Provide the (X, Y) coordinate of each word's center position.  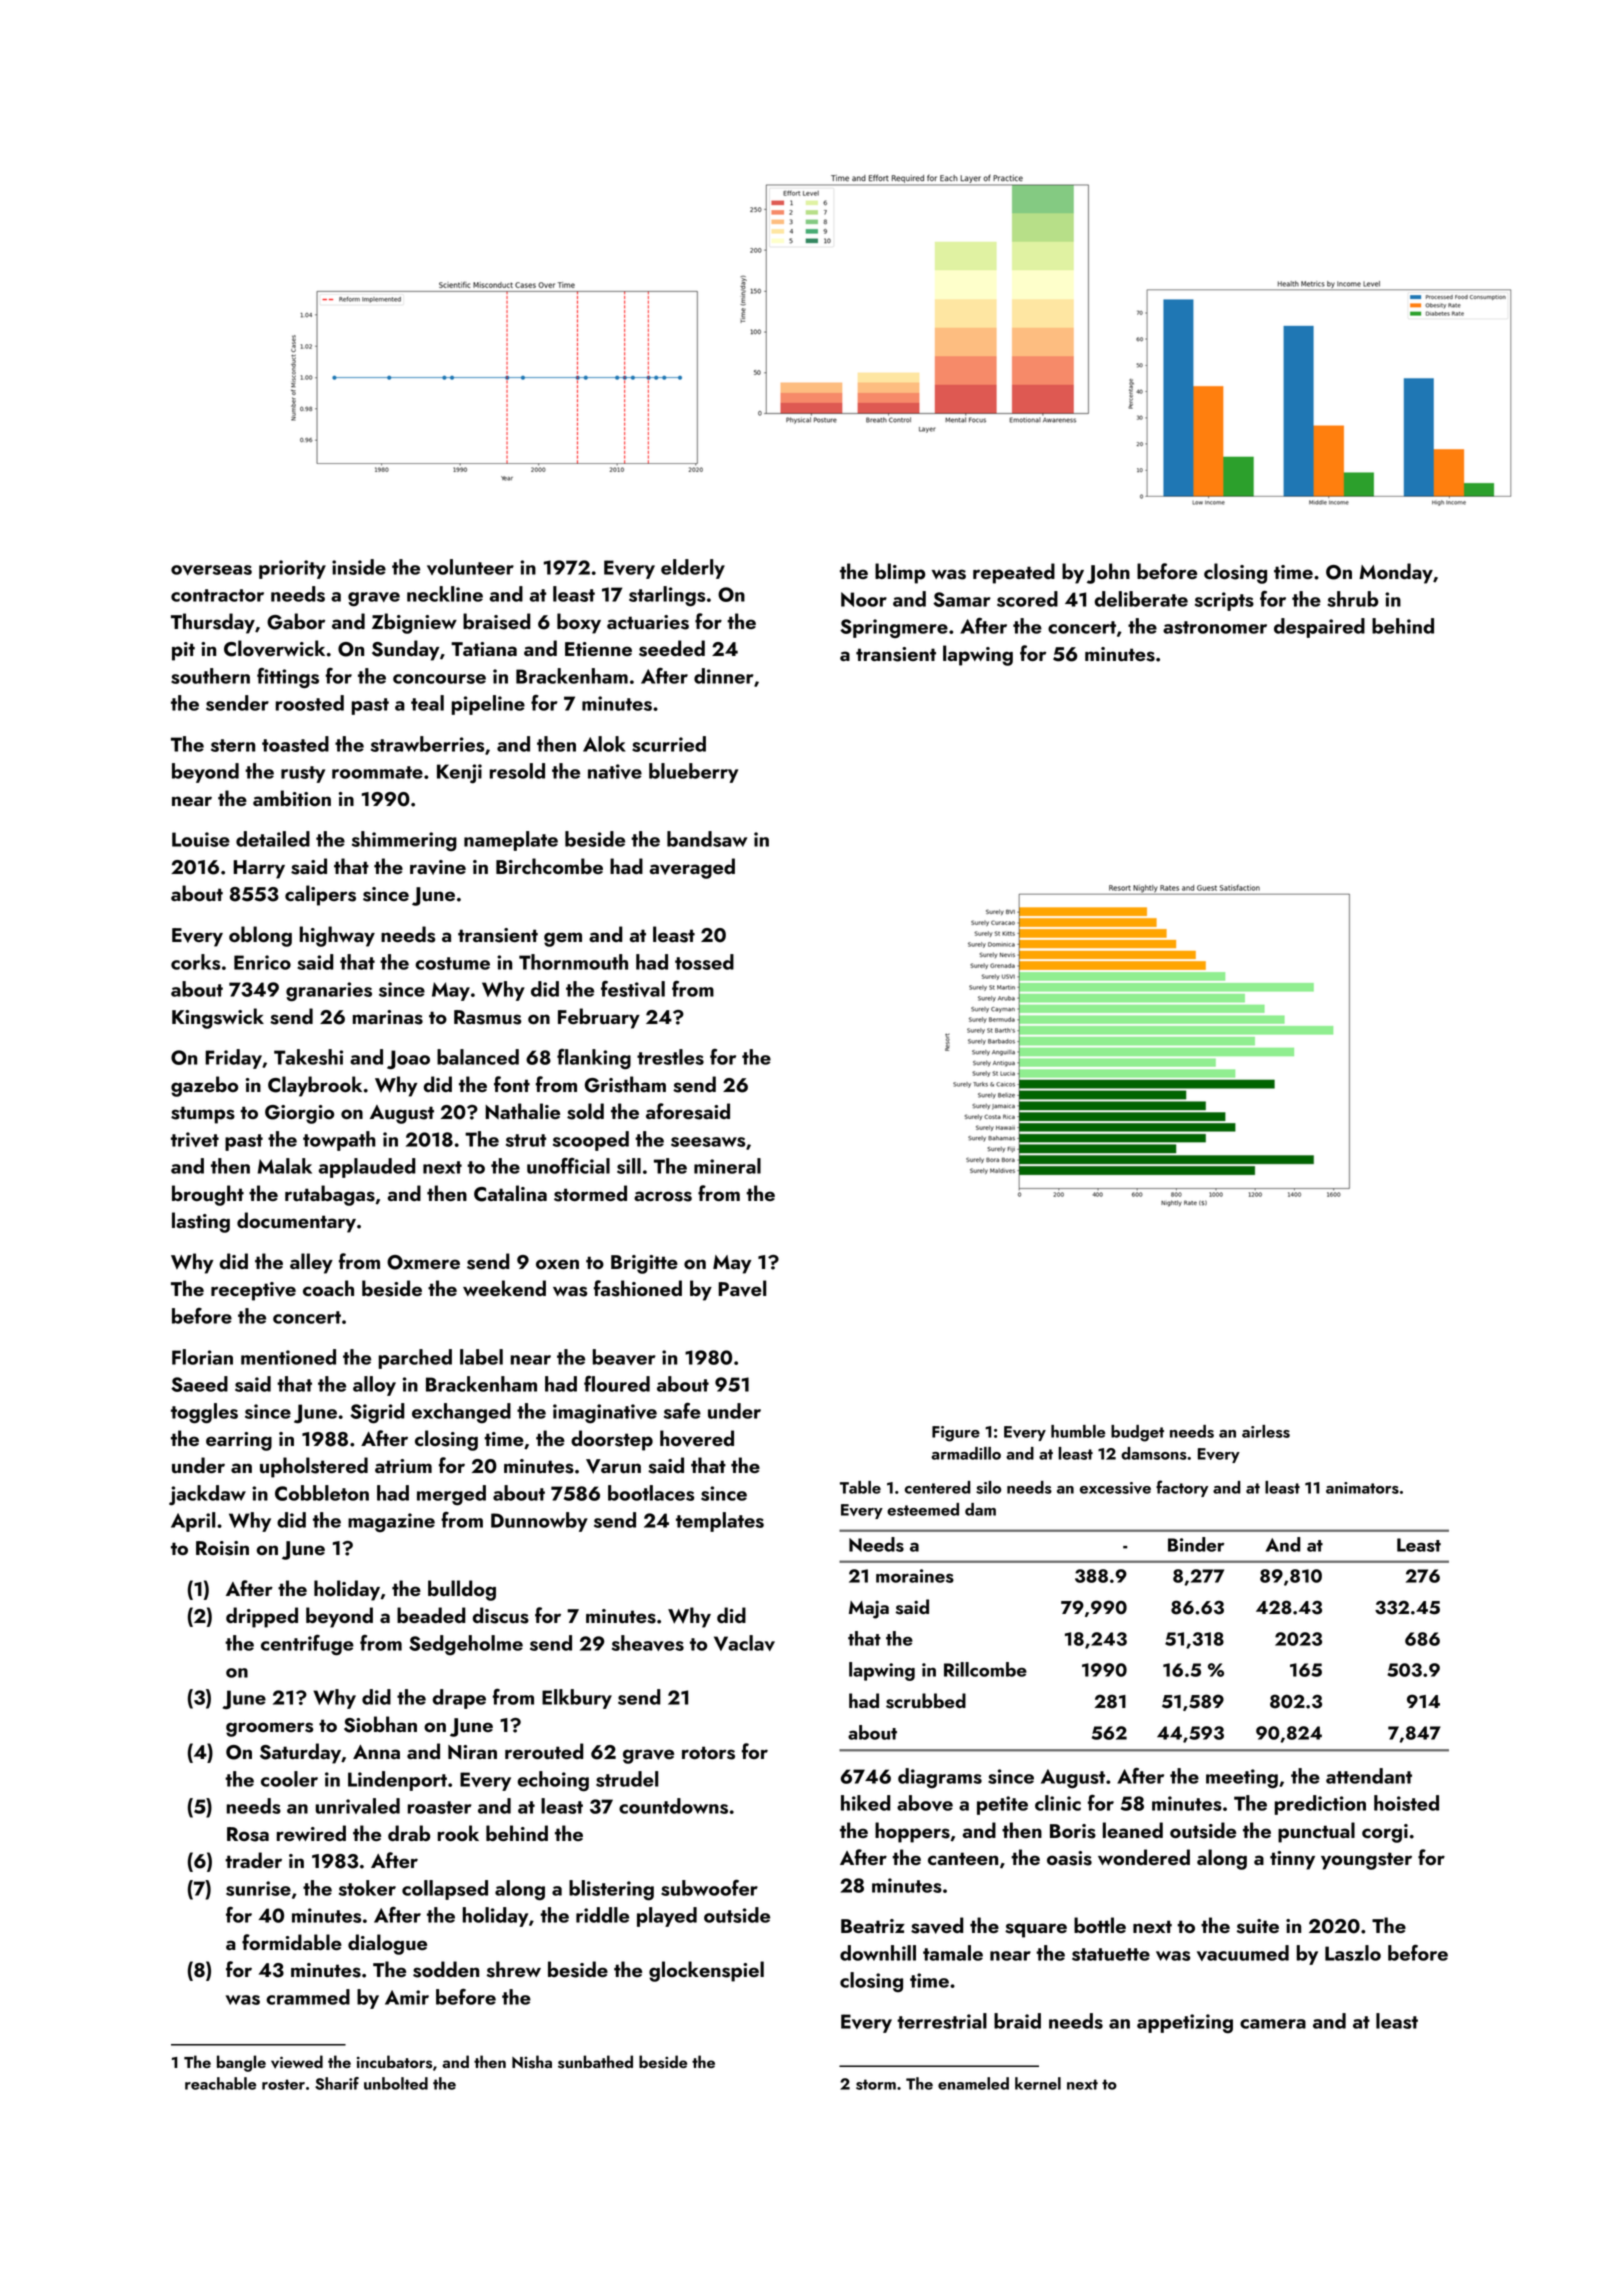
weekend (504, 1288)
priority (292, 569)
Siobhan (380, 1724)
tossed (704, 962)
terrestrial (942, 2021)
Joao (408, 1060)
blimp (900, 573)
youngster (1366, 1861)
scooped (591, 1141)
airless (1266, 1431)
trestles (670, 1057)
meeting (1242, 1779)
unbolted (396, 2083)
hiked (866, 1803)
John (1108, 573)
